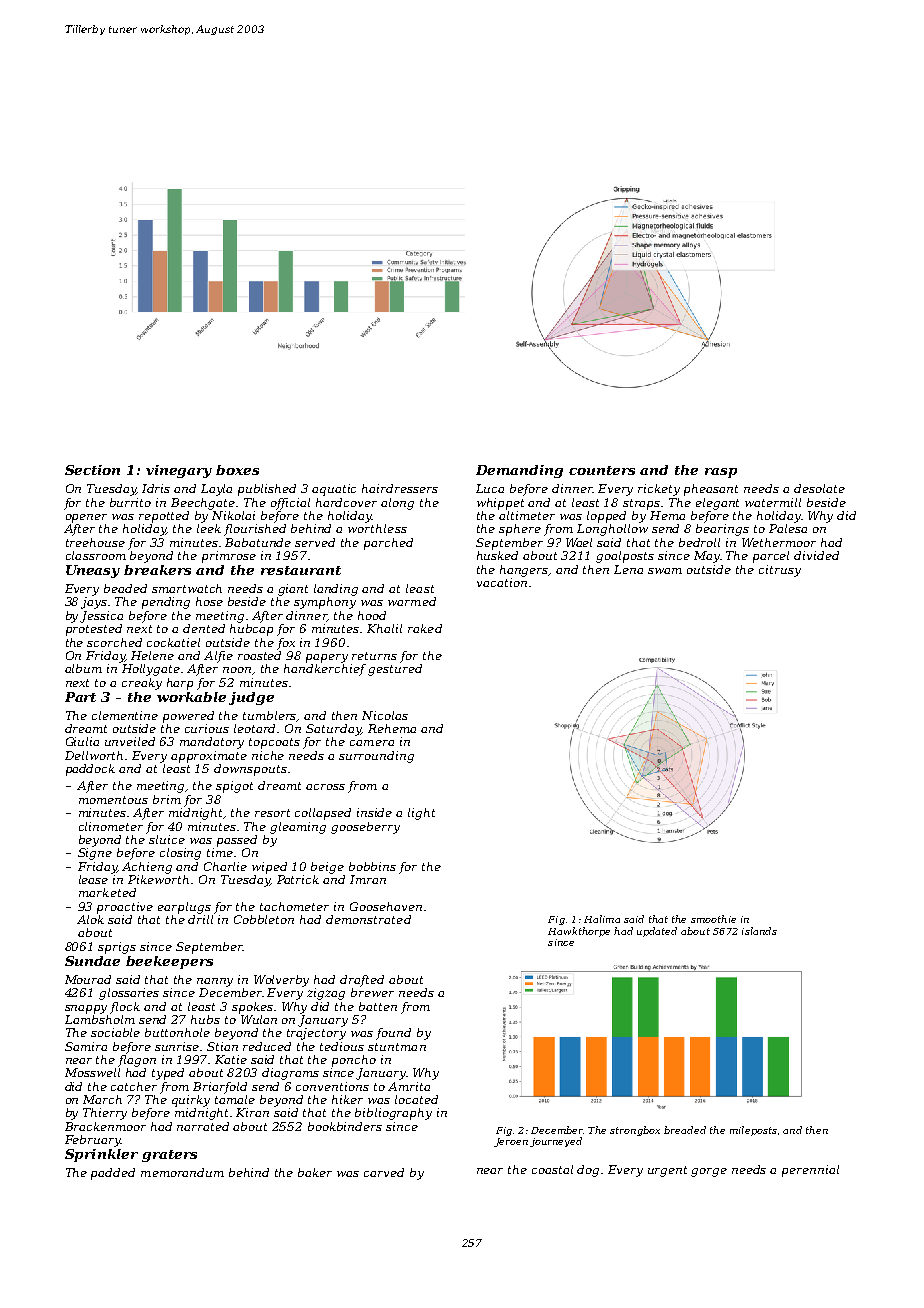  I want to click on islands, so click(759, 931).
